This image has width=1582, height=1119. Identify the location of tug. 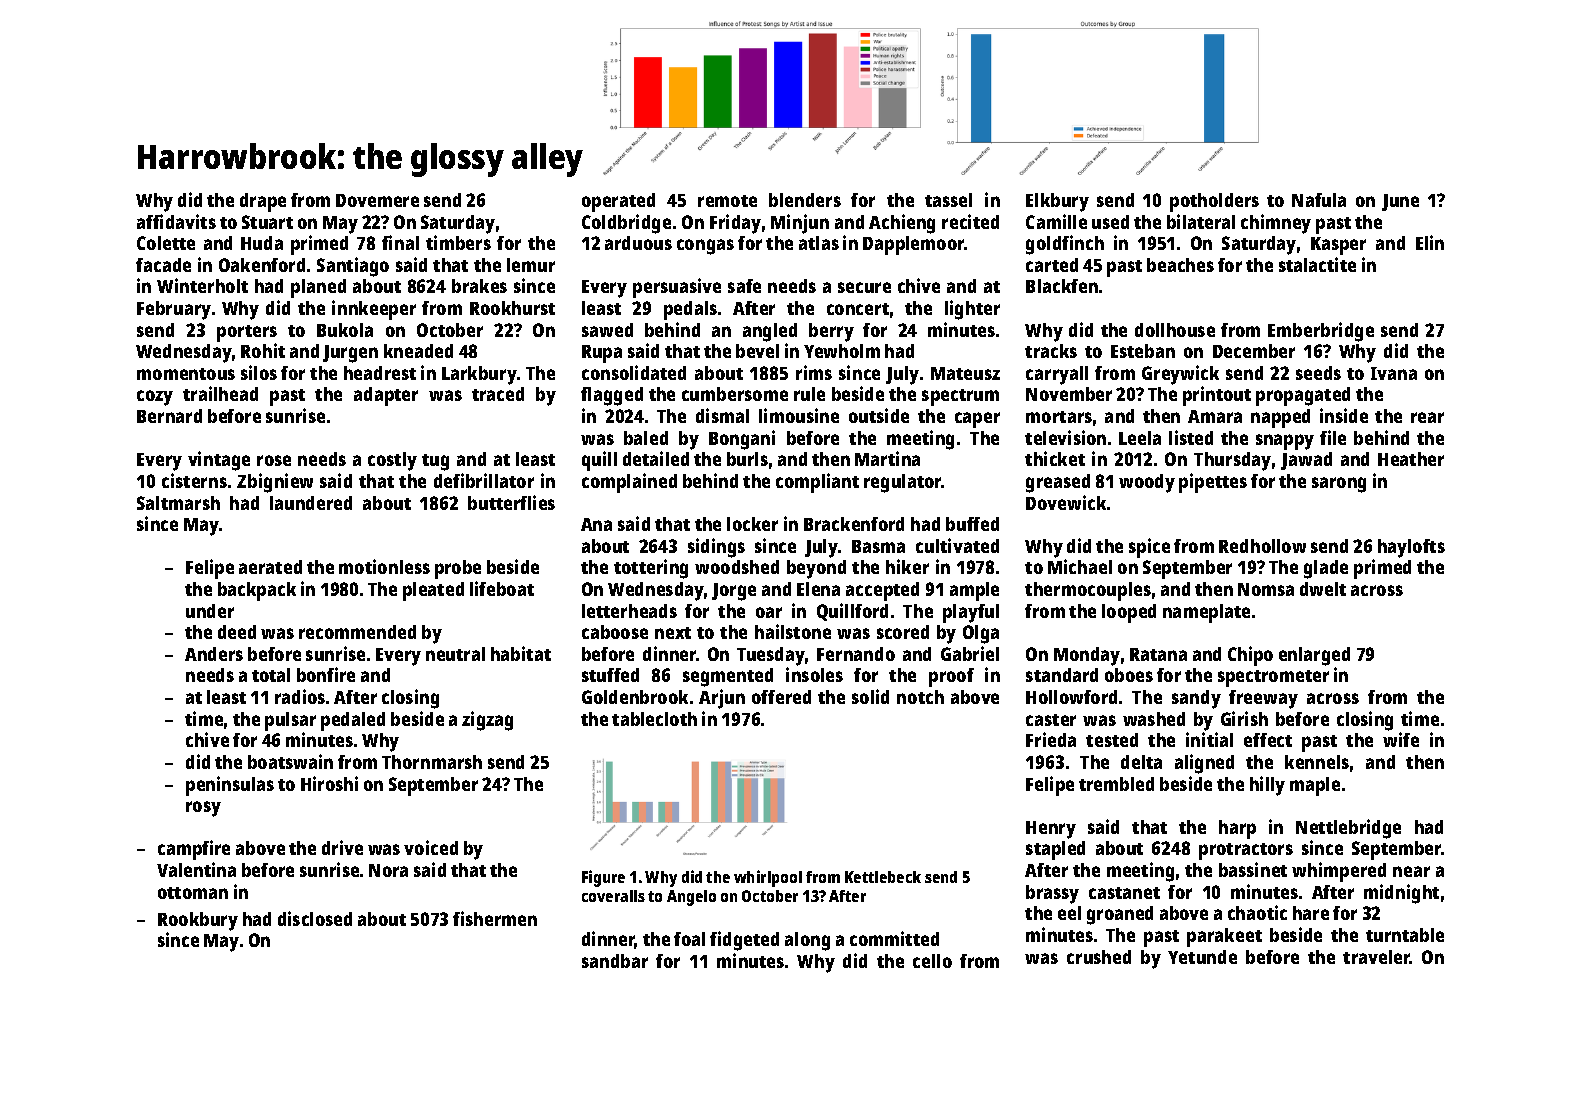
(435, 462).
